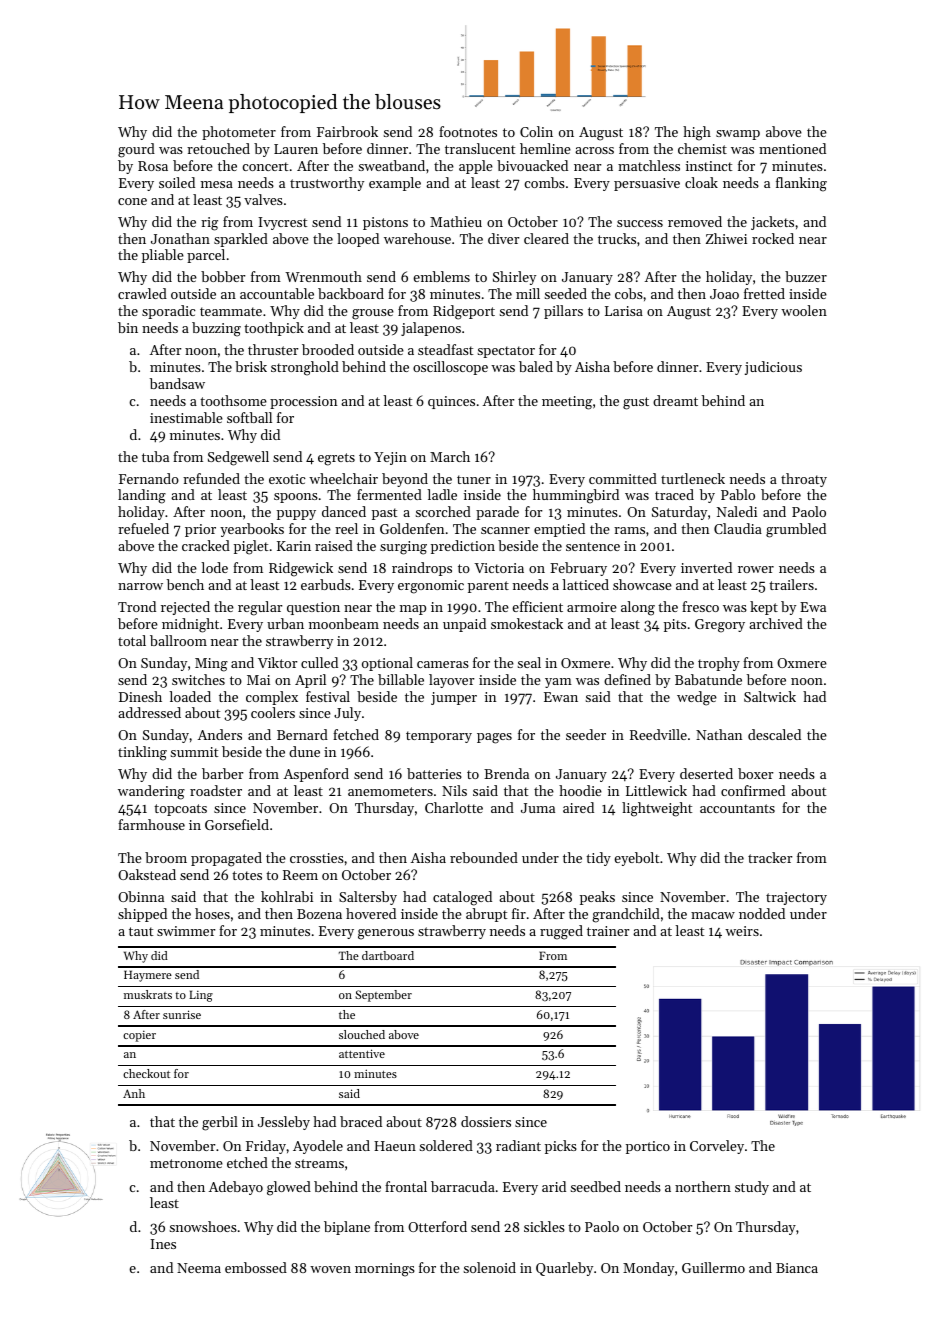 The image size is (945, 1342). Describe the element at coordinates (239, 133) in the page. I see `photometer` at that location.
